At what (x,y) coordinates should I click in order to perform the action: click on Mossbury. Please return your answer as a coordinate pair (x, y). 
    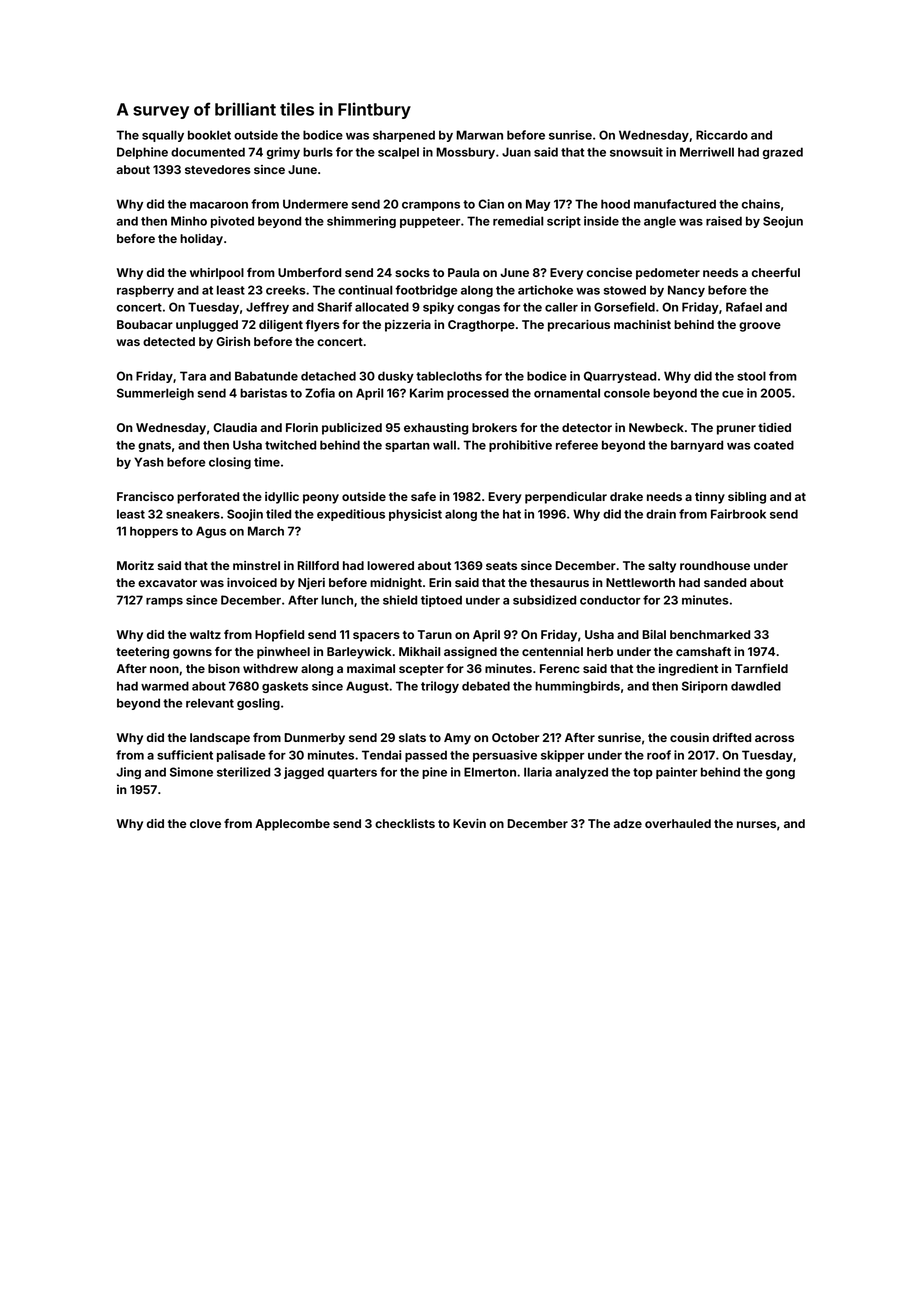
    Looking at the image, I should click on (465, 153).
